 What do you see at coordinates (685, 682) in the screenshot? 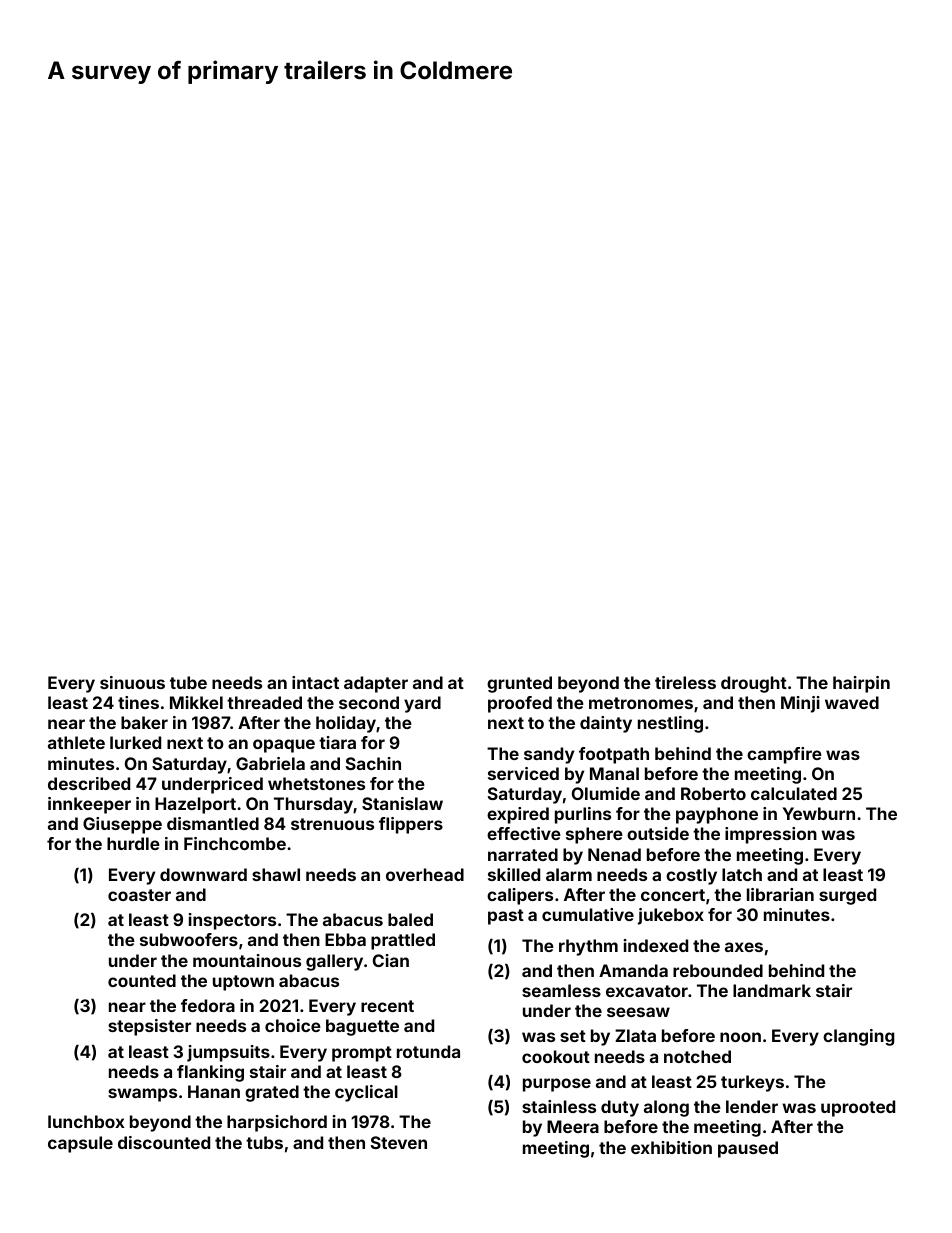
I see `tireless` at bounding box center [685, 682].
